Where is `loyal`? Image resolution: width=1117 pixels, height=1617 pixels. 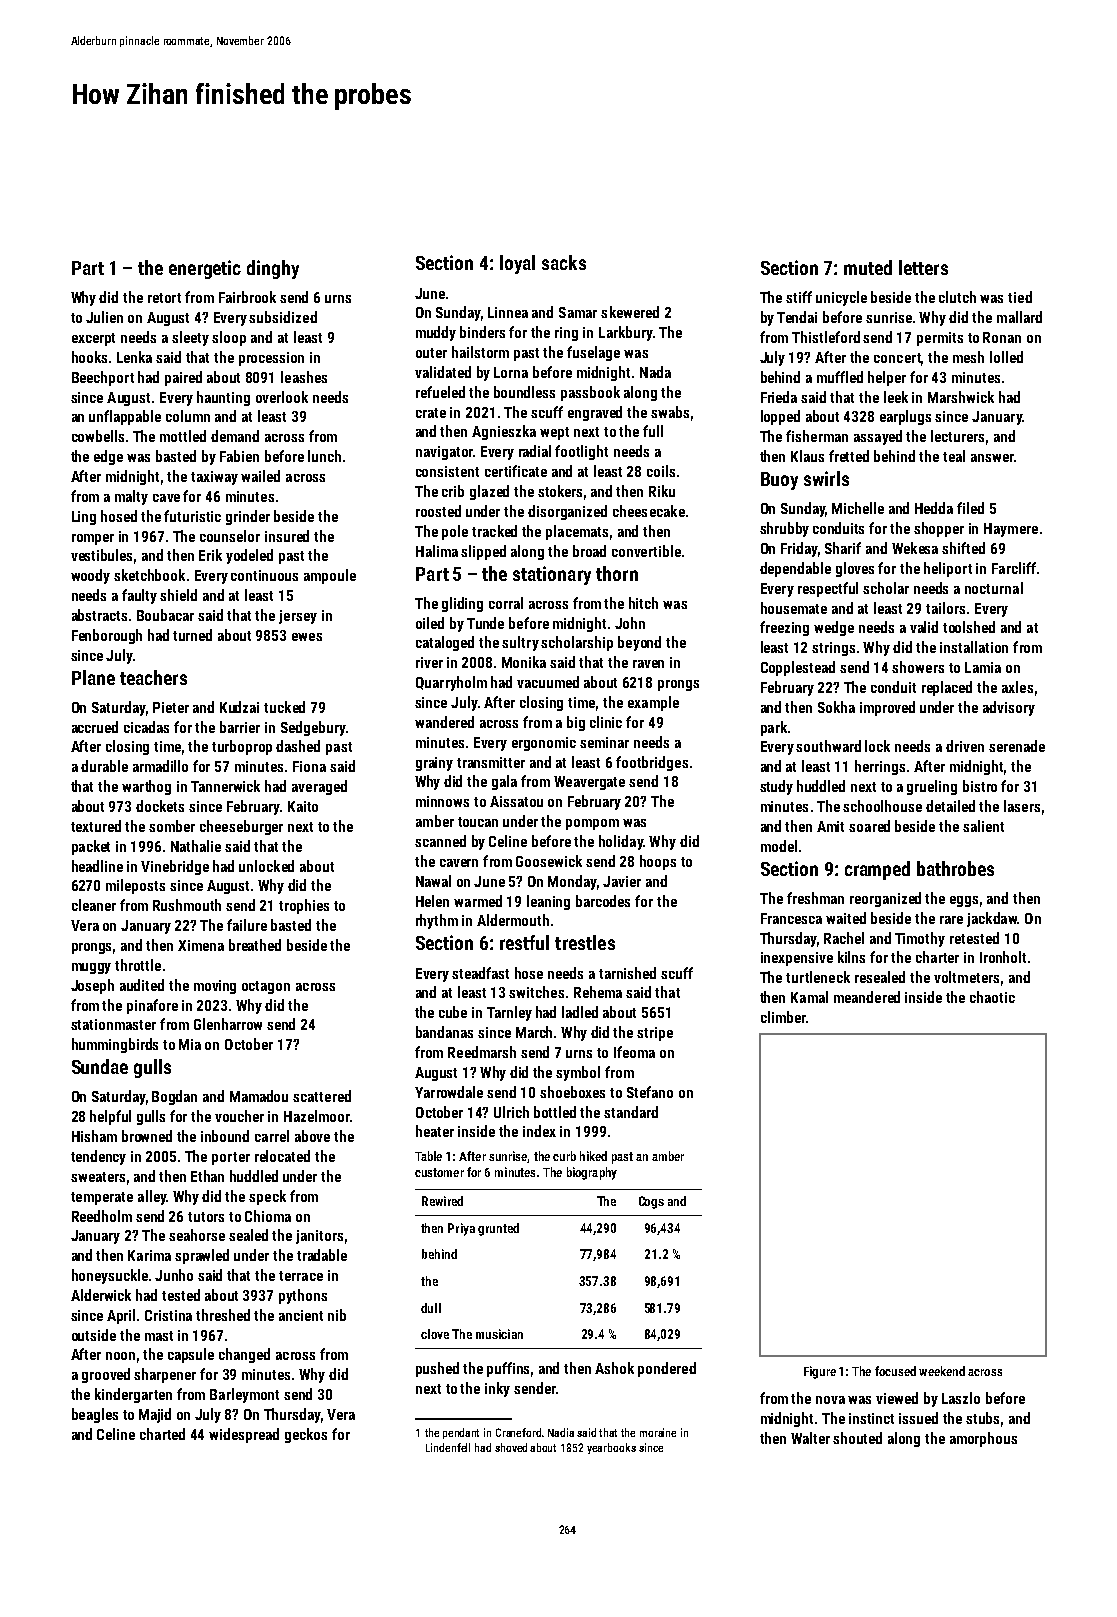 loyal is located at coordinates (517, 264).
